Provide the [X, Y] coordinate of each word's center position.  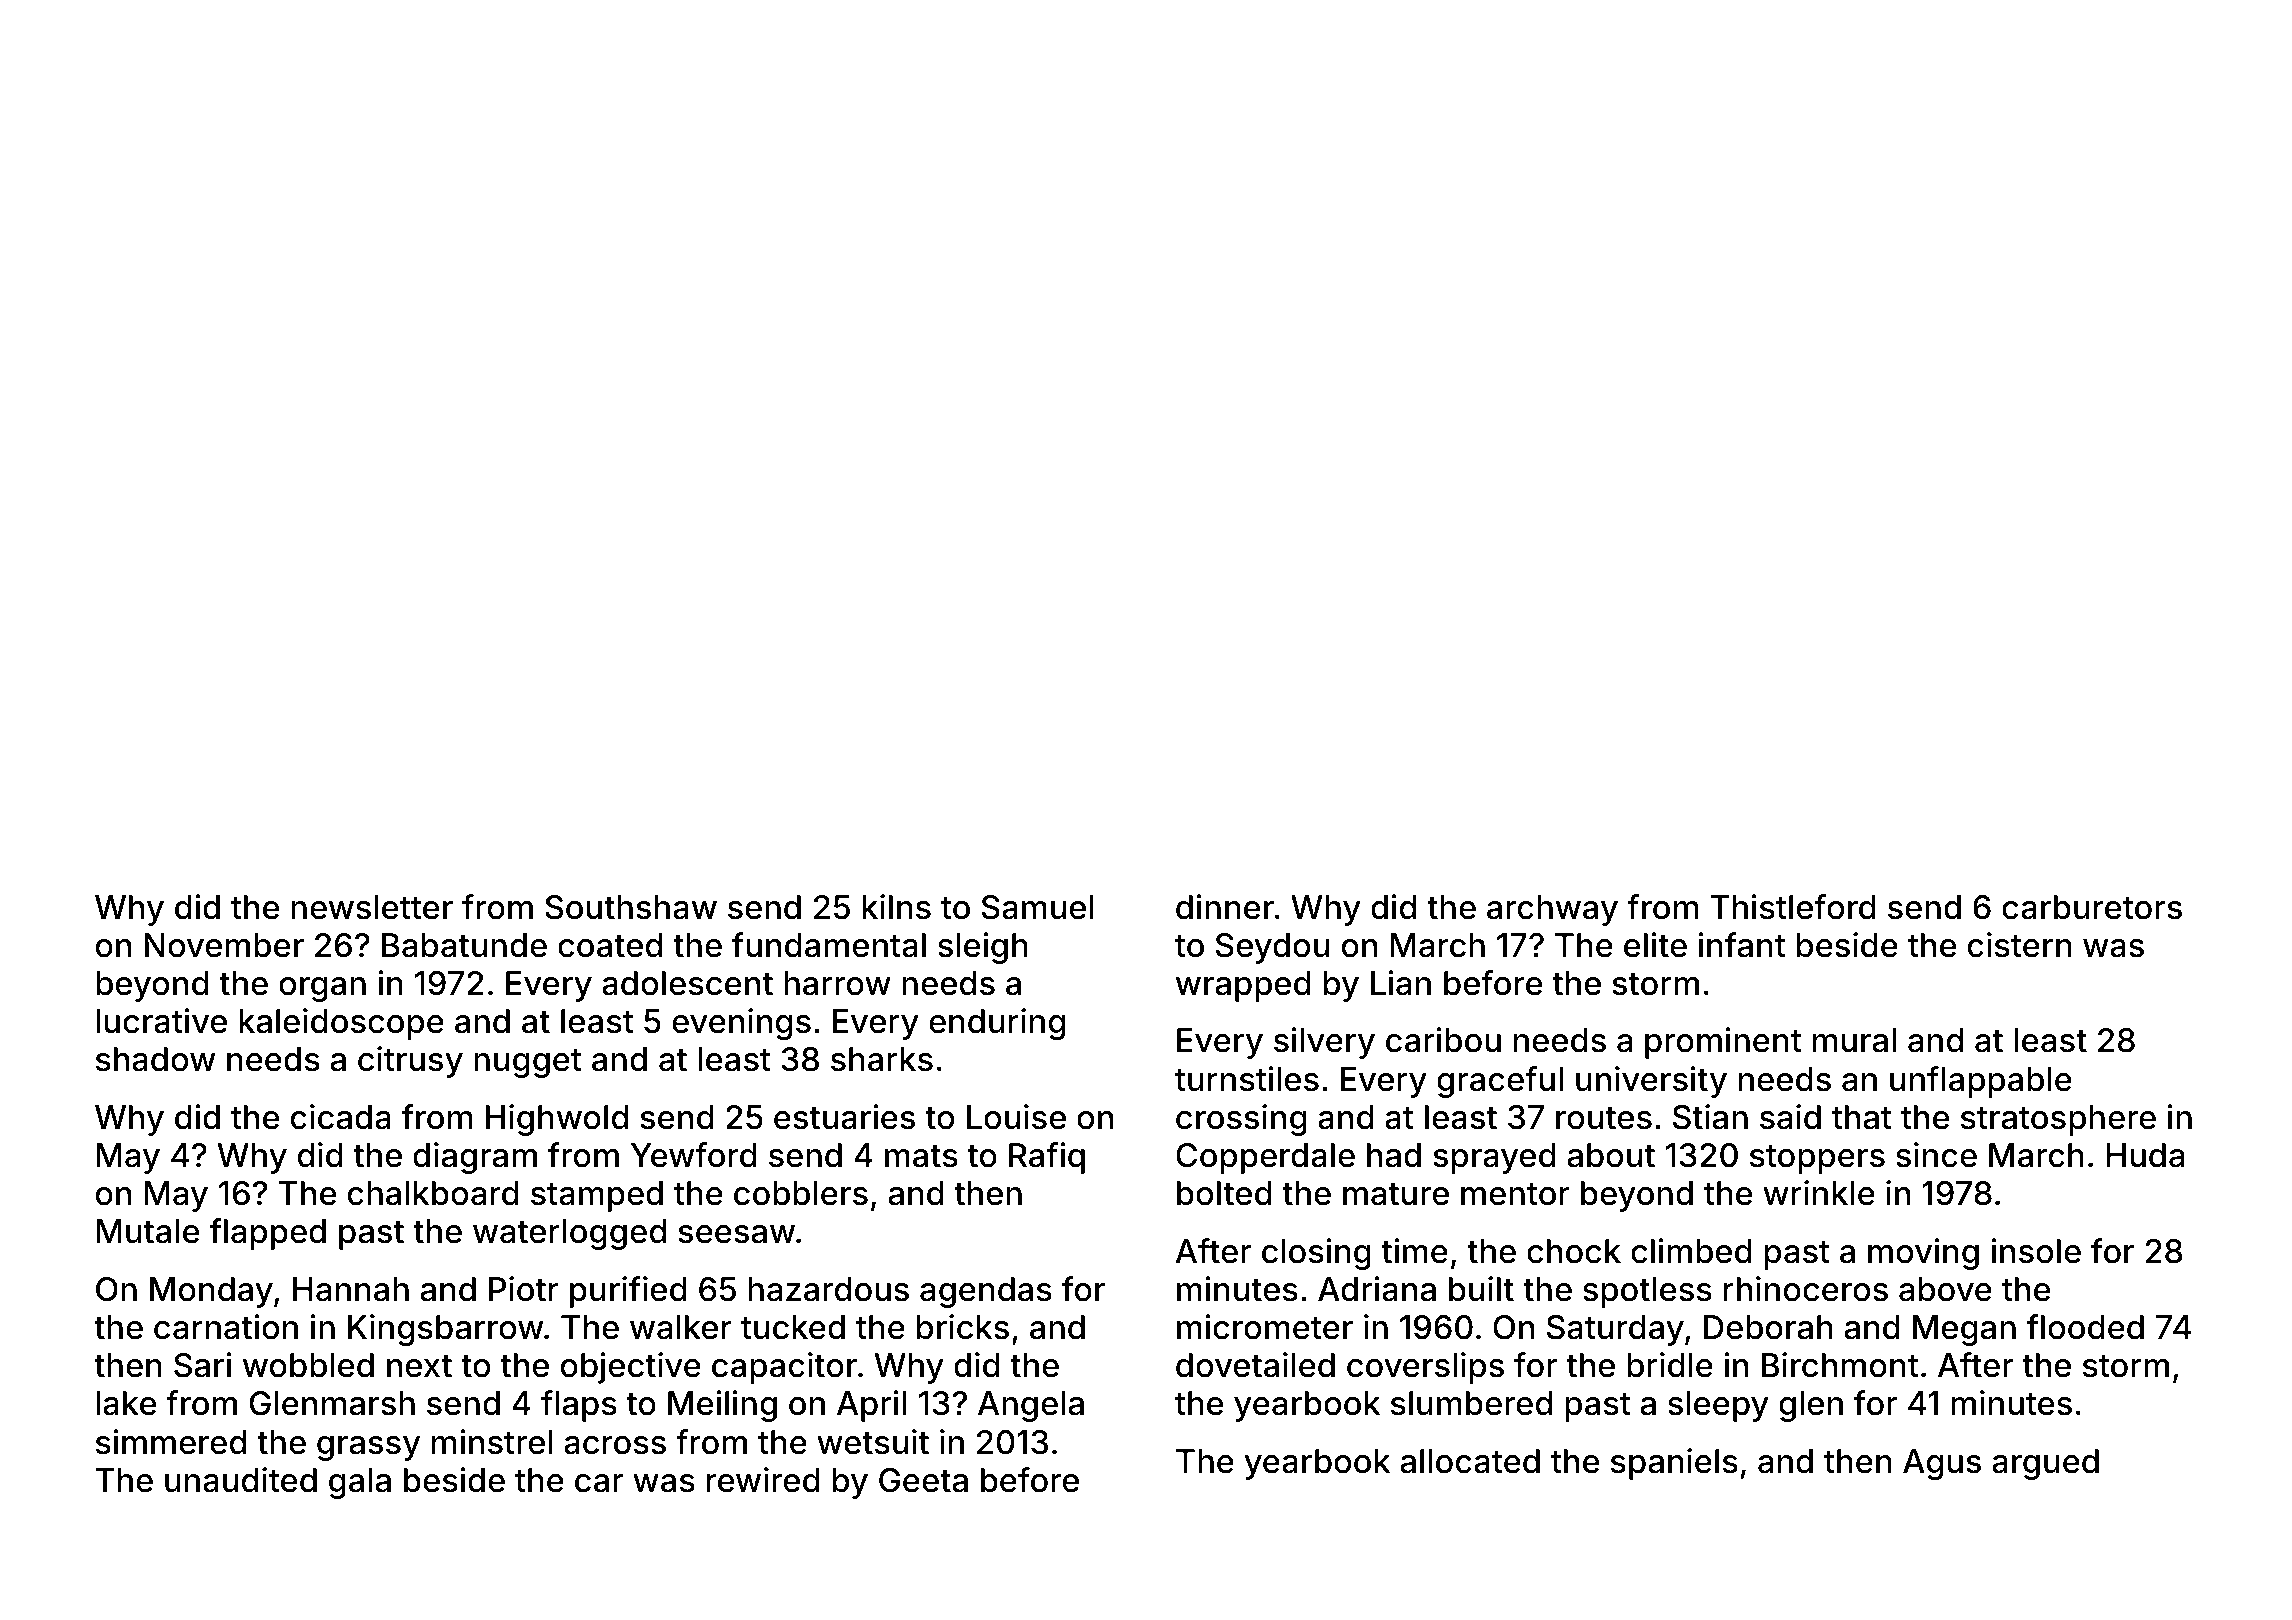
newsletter [372, 907]
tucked [793, 1327]
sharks [882, 1059]
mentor [1515, 1194]
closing [1316, 1254]
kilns [896, 907]
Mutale [148, 1231]
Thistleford [1793, 907]
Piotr [524, 1289]
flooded [2085, 1327]
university [1651, 1082]
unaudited [241, 1480]
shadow [155, 1059]
